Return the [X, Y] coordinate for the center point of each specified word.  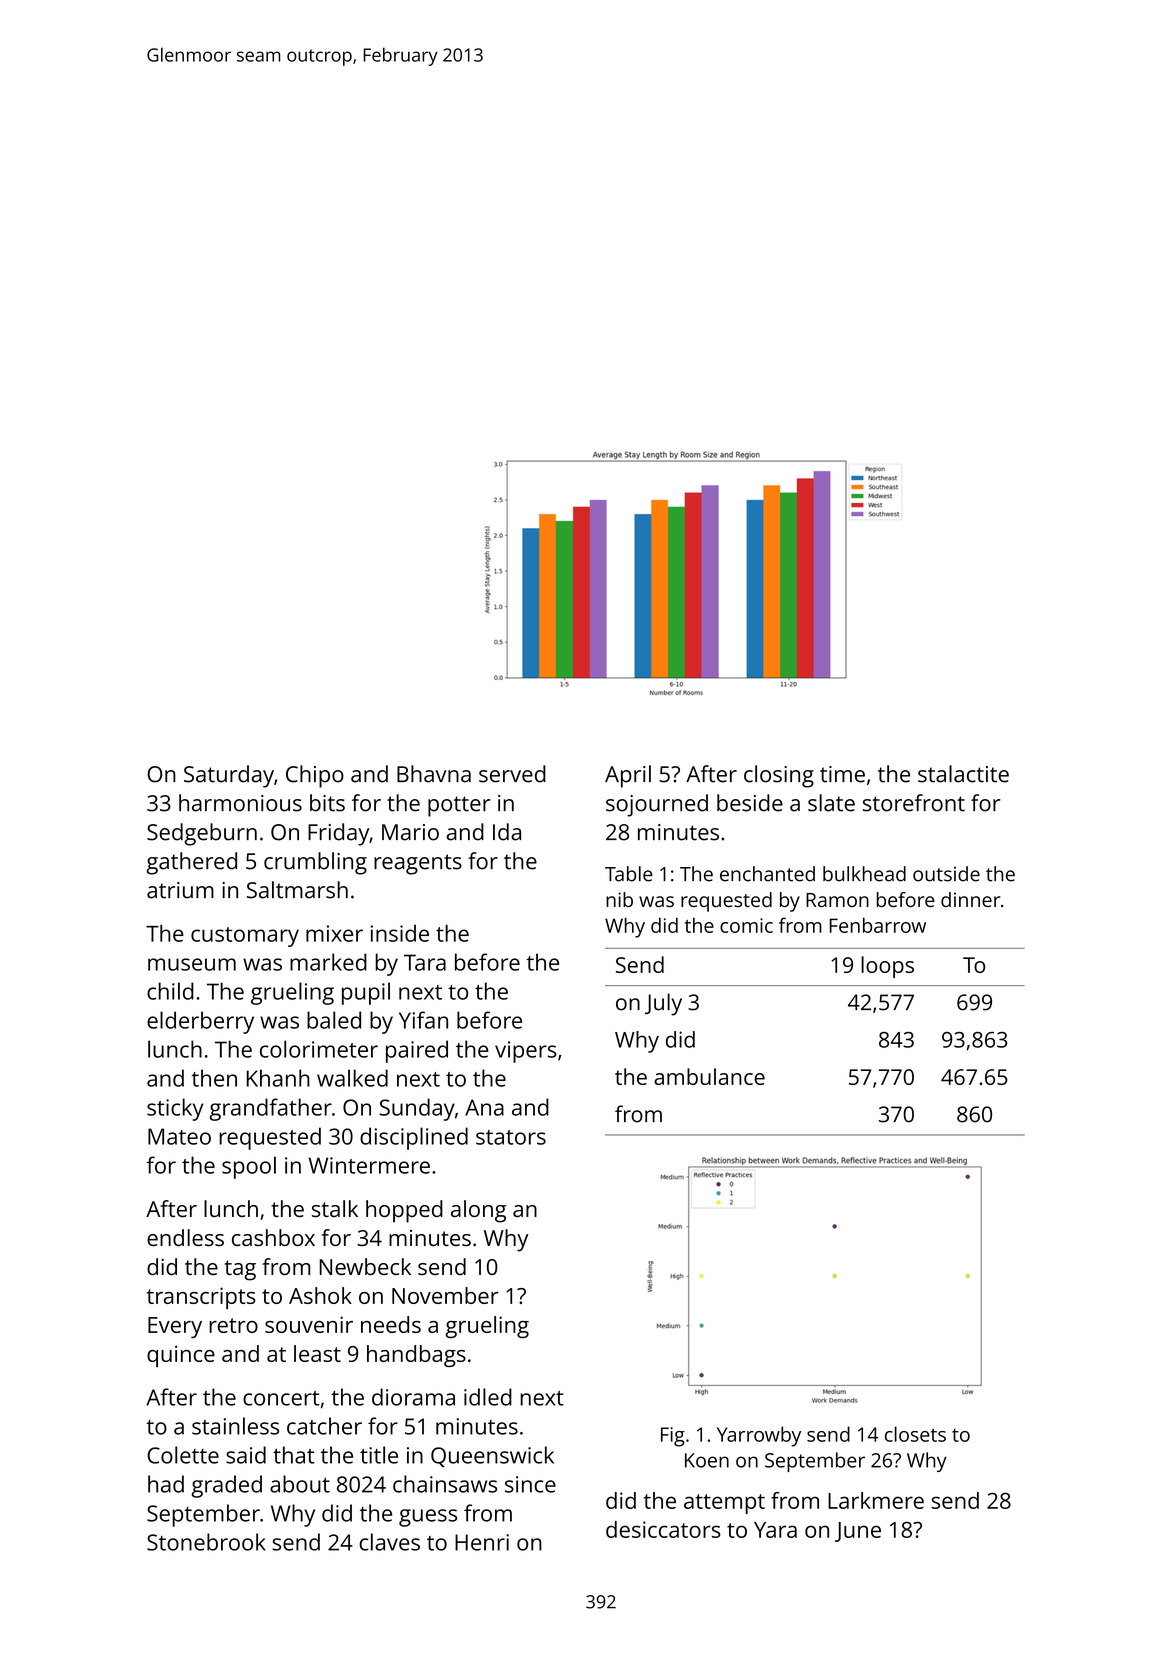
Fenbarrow [878, 925]
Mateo [179, 1136]
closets [915, 1434]
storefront [914, 803]
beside [750, 803]
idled [488, 1397]
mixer [334, 933]
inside [399, 933]
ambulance [709, 1076]
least [317, 1353]
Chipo [315, 776]
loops [887, 967]
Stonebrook [206, 1542]
